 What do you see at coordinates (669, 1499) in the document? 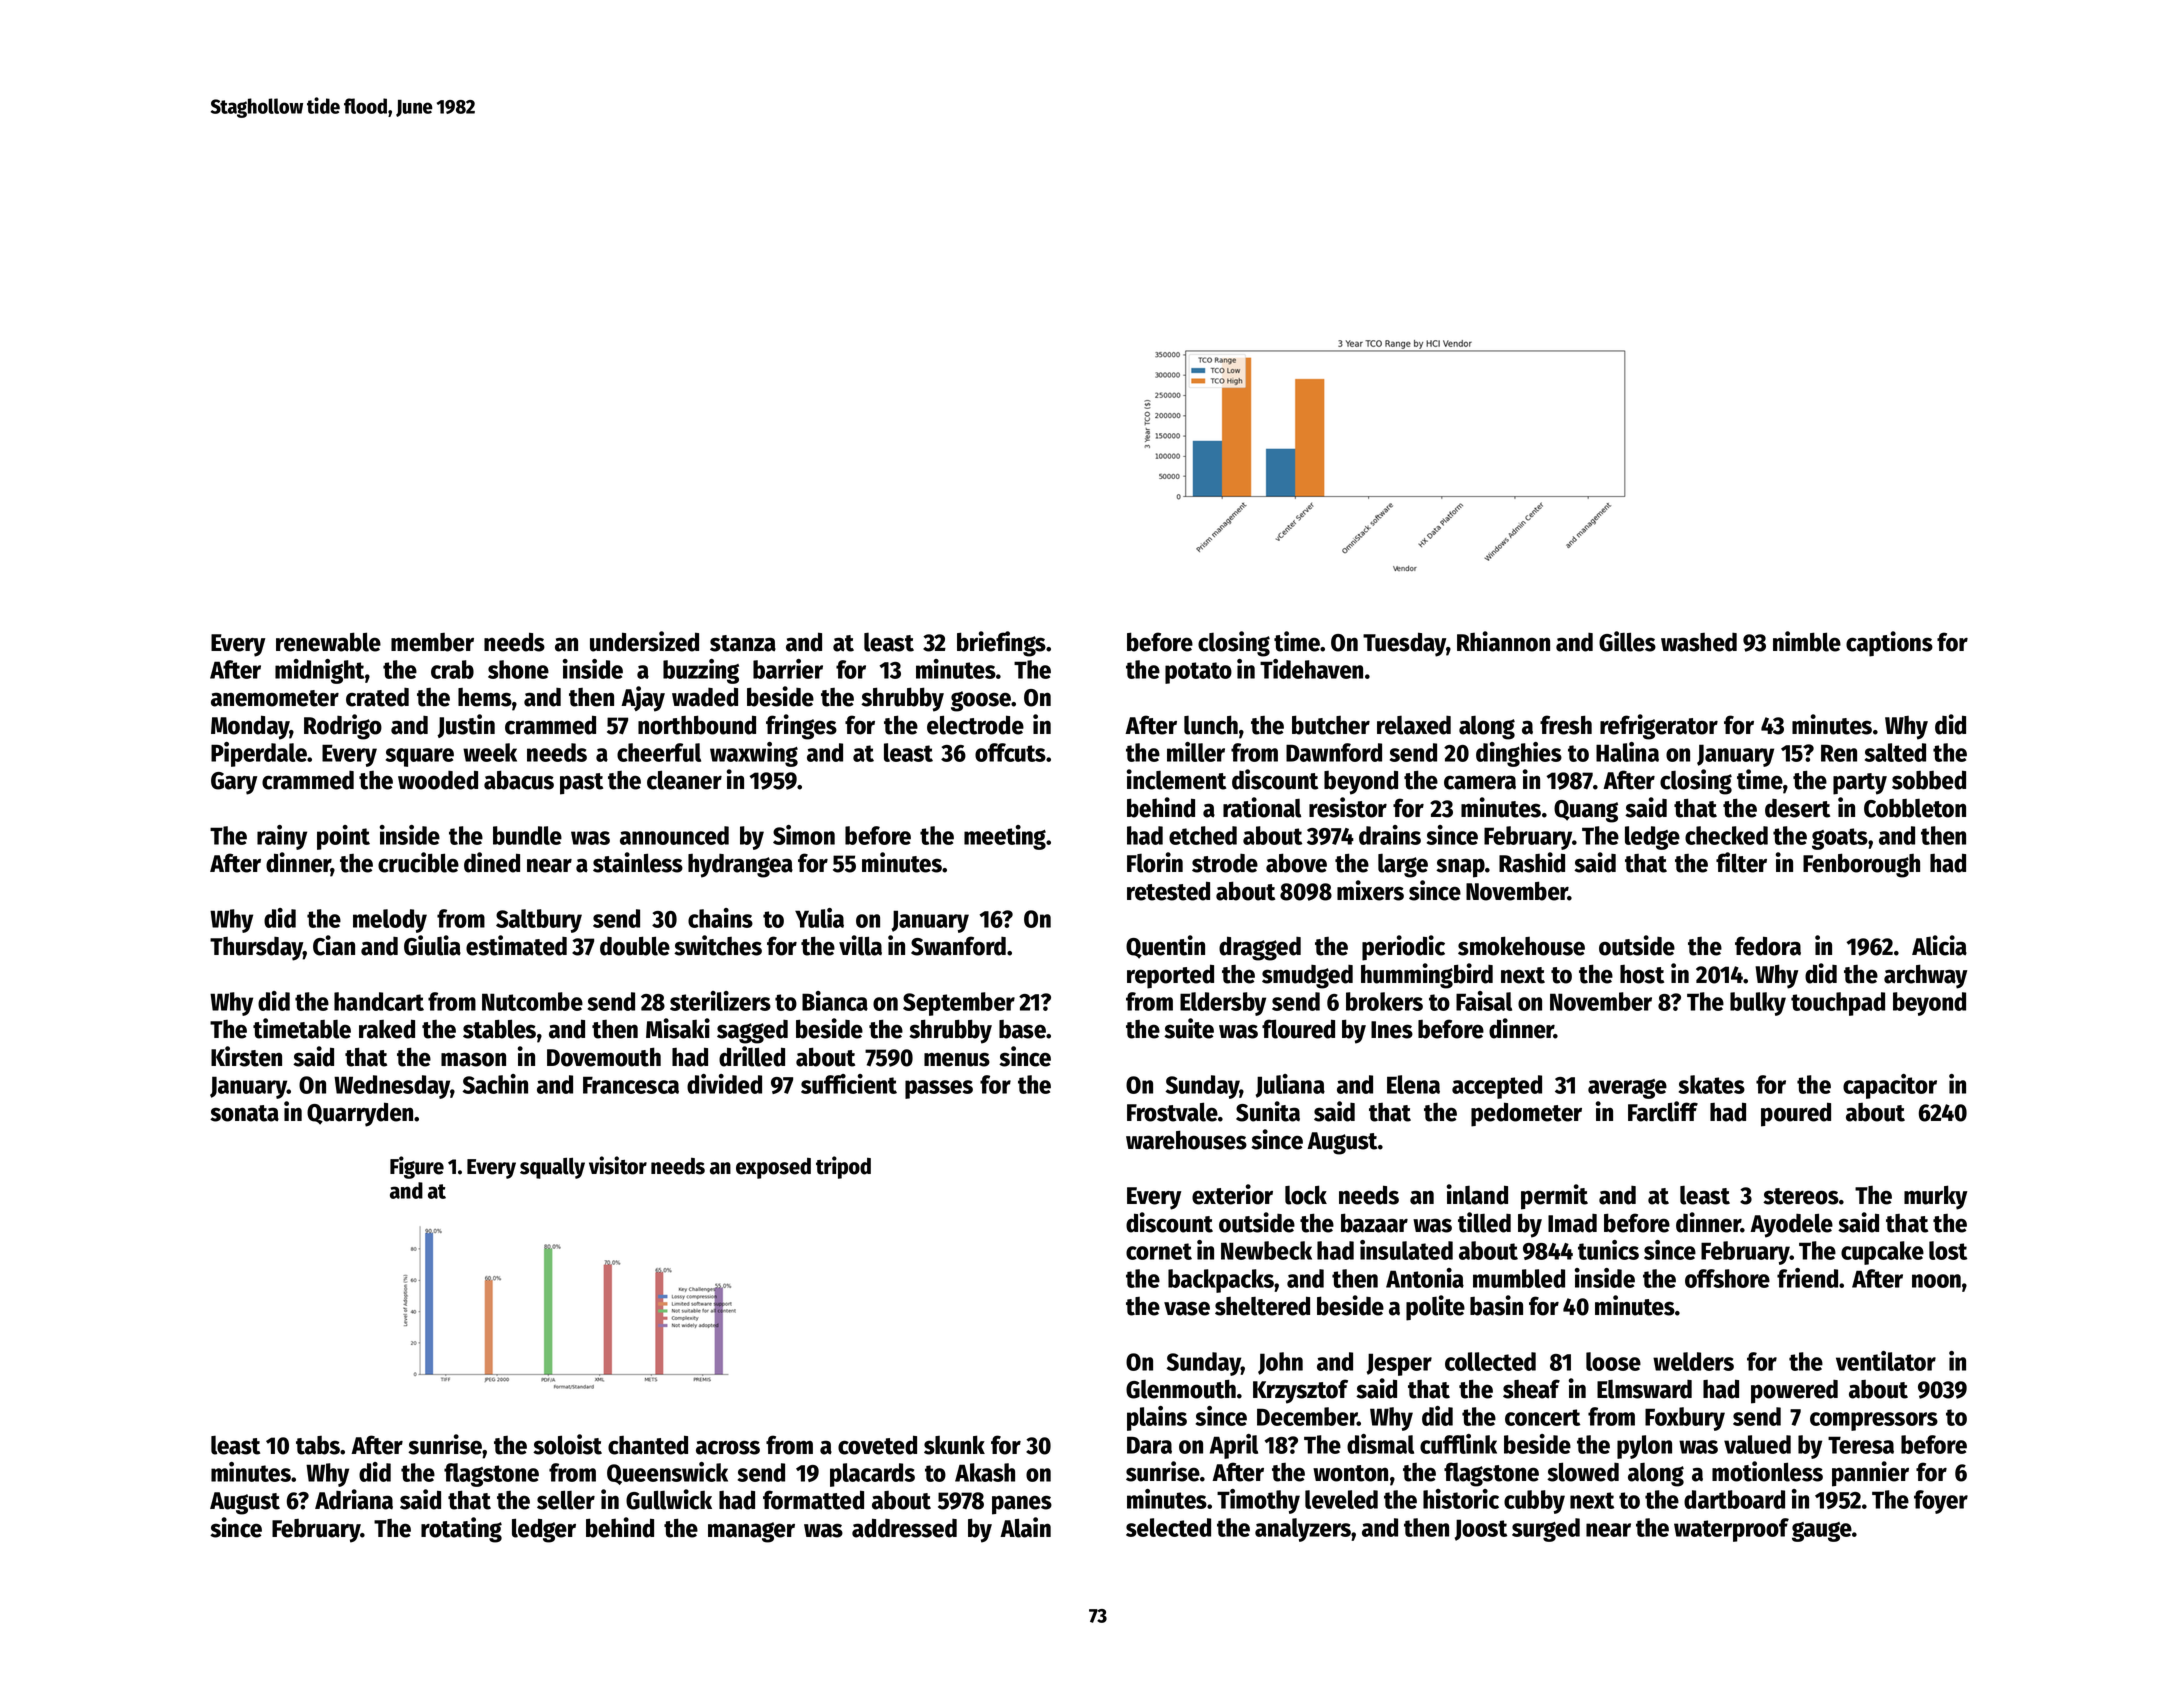
I see `Gullwick` at bounding box center [669, 1499].
